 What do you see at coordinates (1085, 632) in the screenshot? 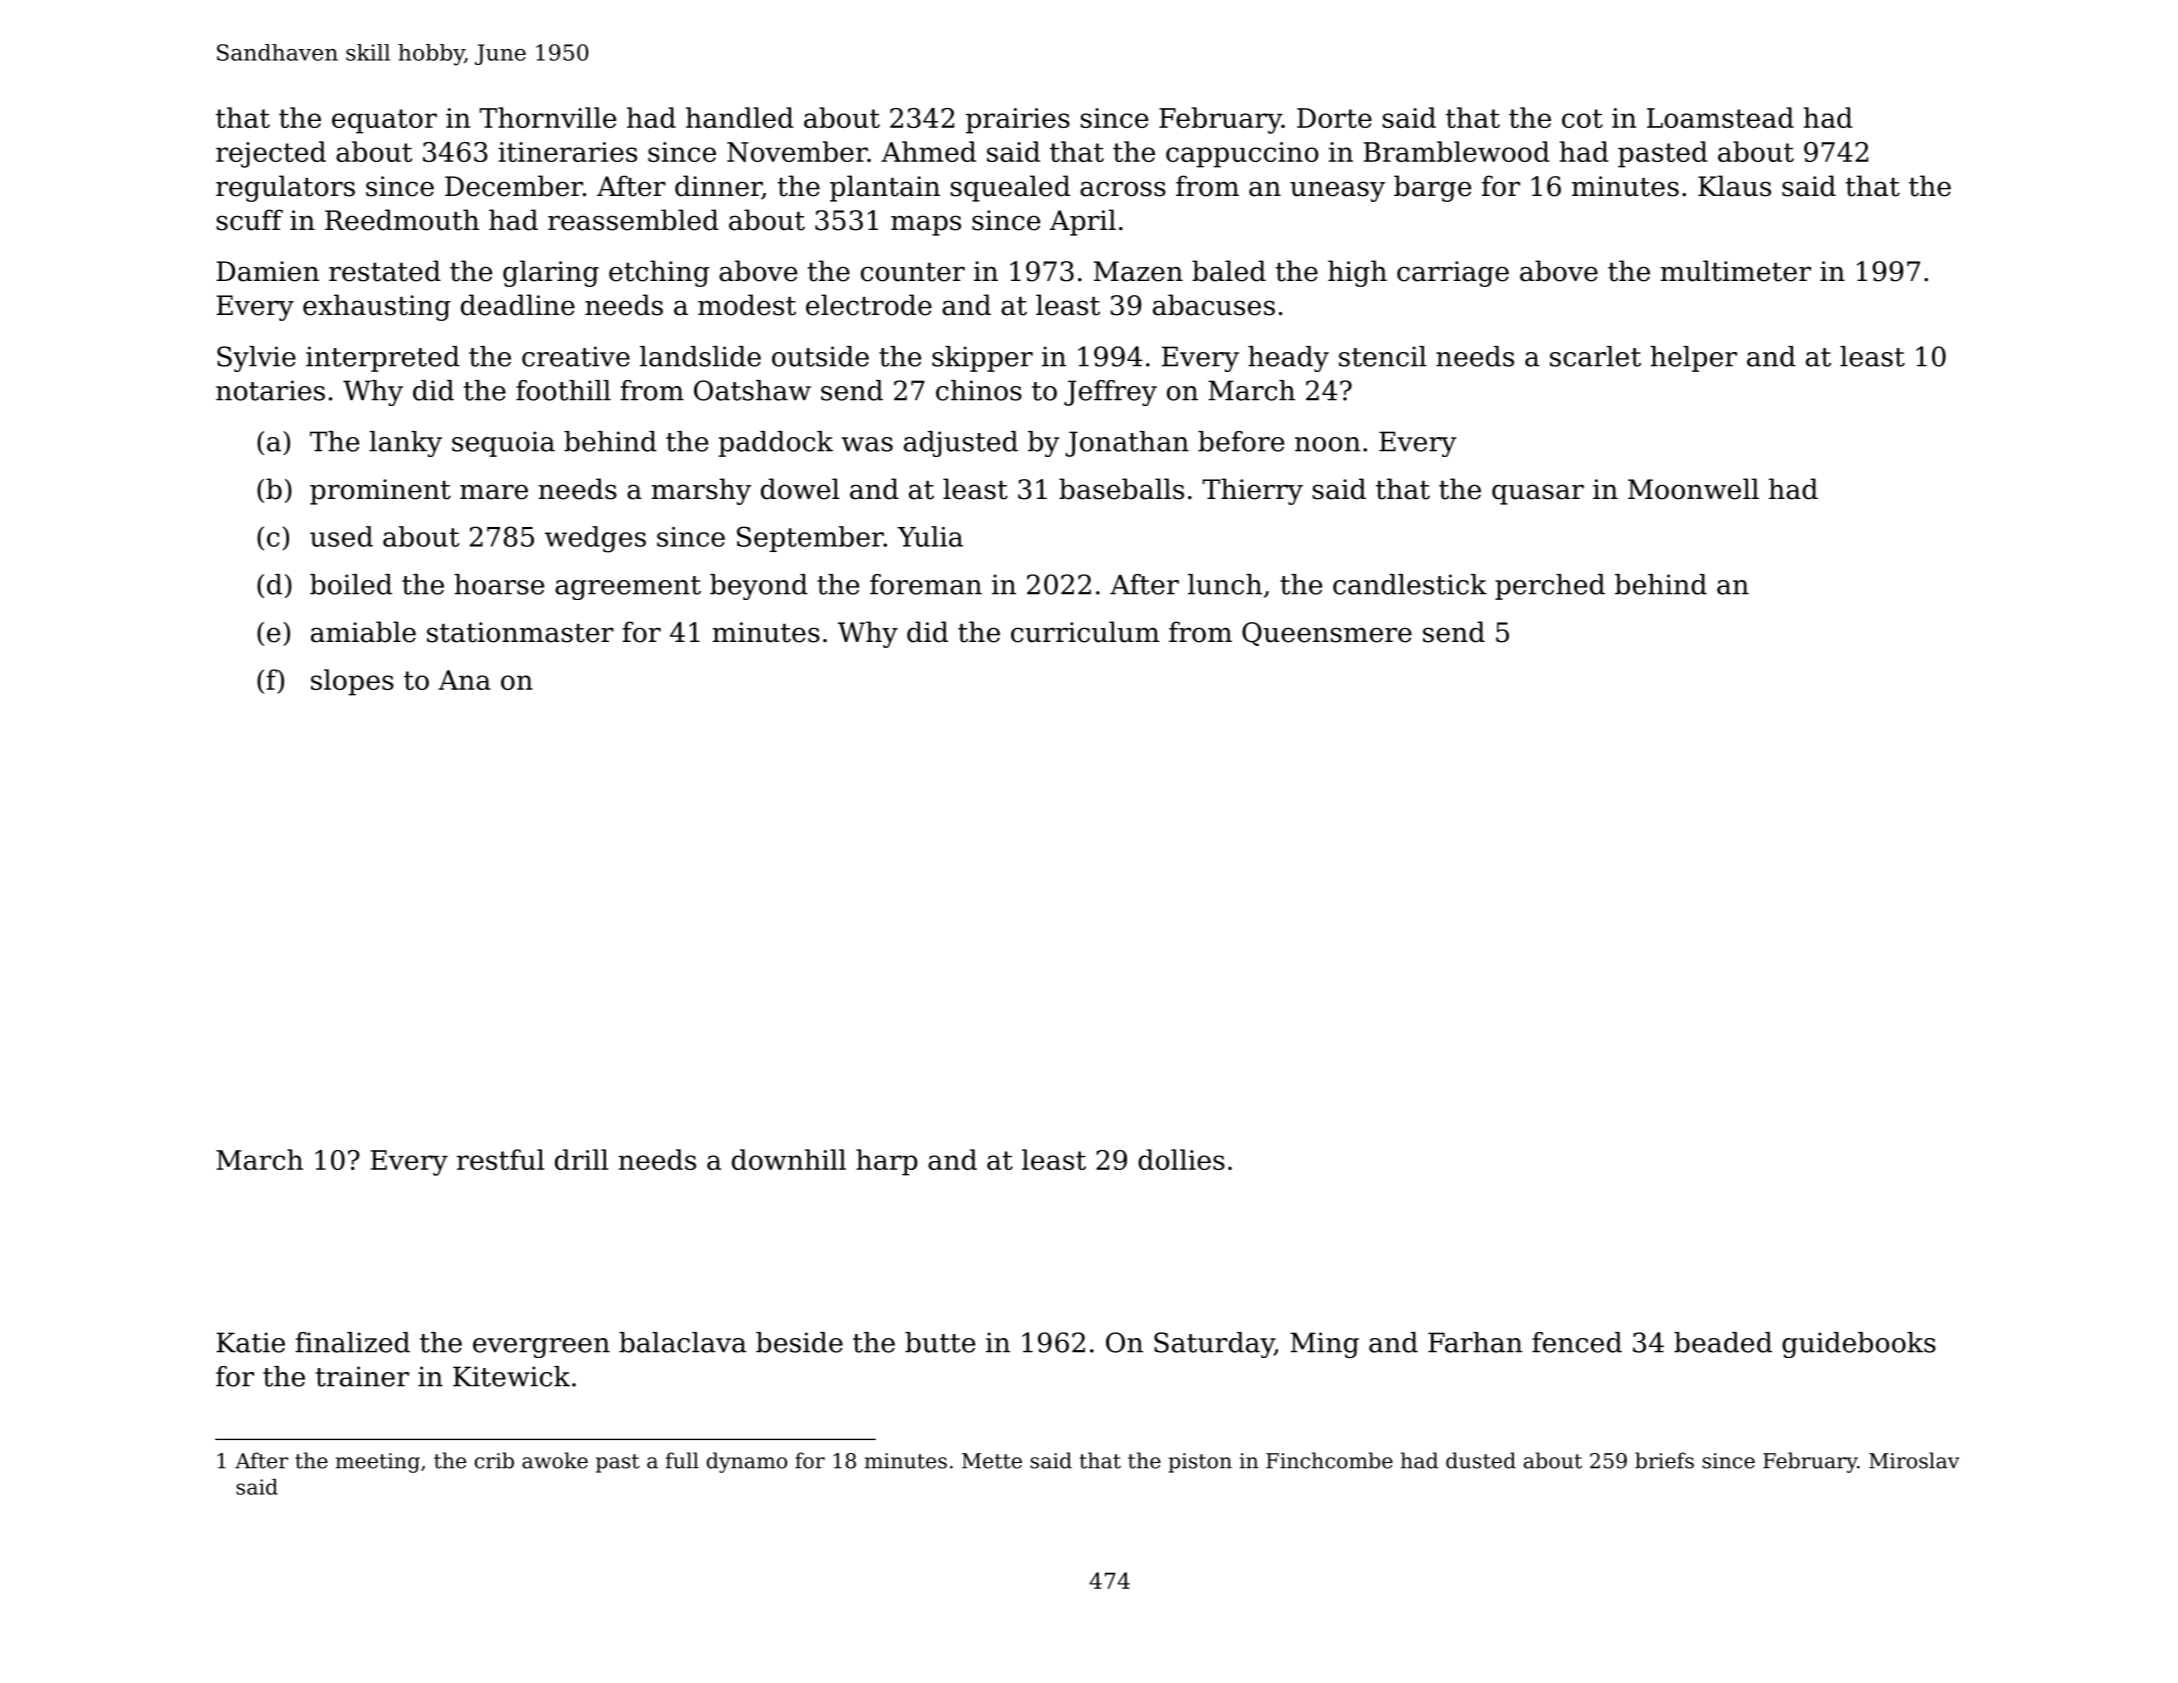
I see `curriculum` at bounding box center [1085, 632].
